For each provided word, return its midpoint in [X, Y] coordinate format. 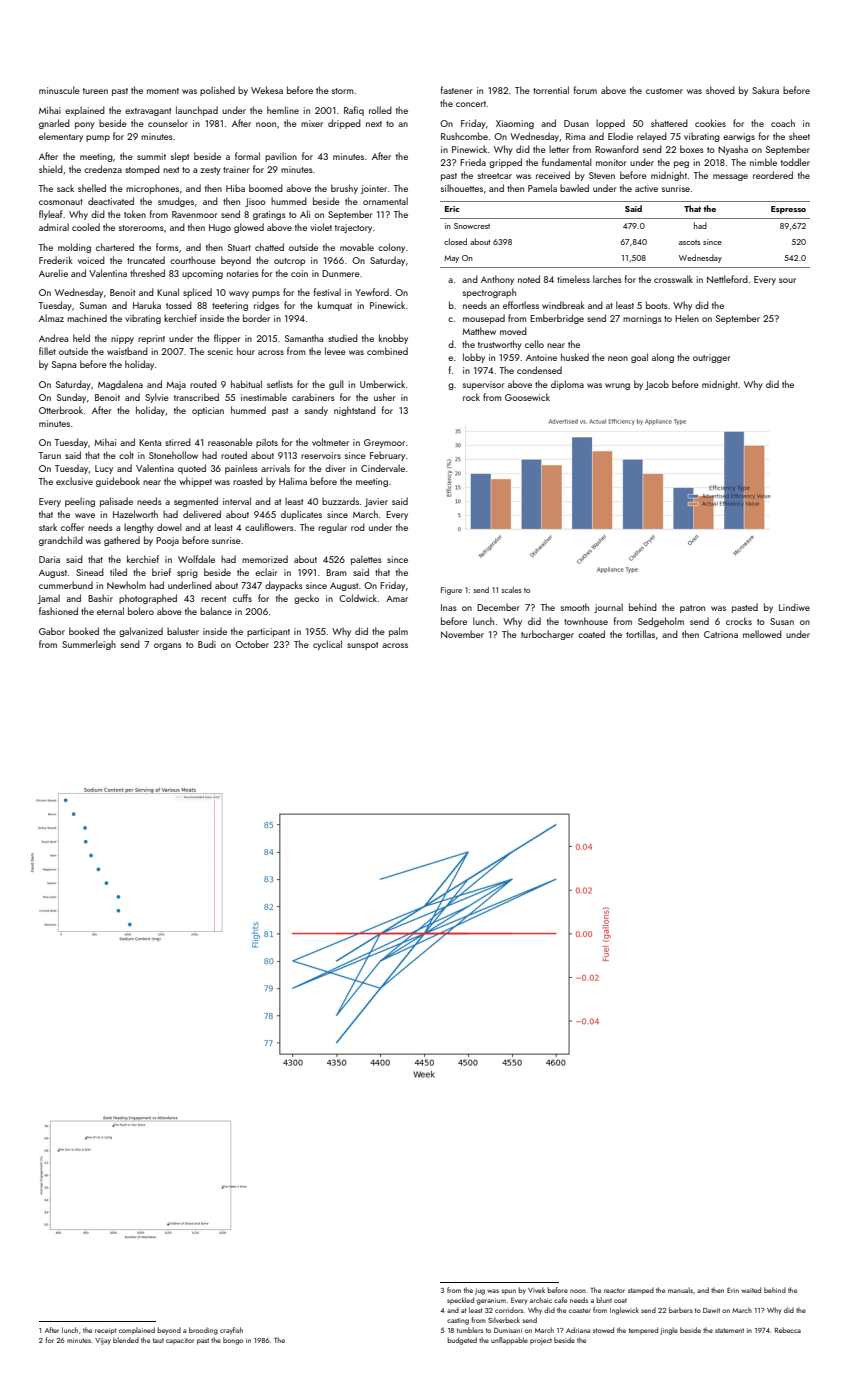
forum [585, 90]
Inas [449, 607]
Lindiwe [794, 607]
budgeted [462, 1341]
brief [161, 572]
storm [343, 91]
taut [158, 1340]
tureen [95, 91]
